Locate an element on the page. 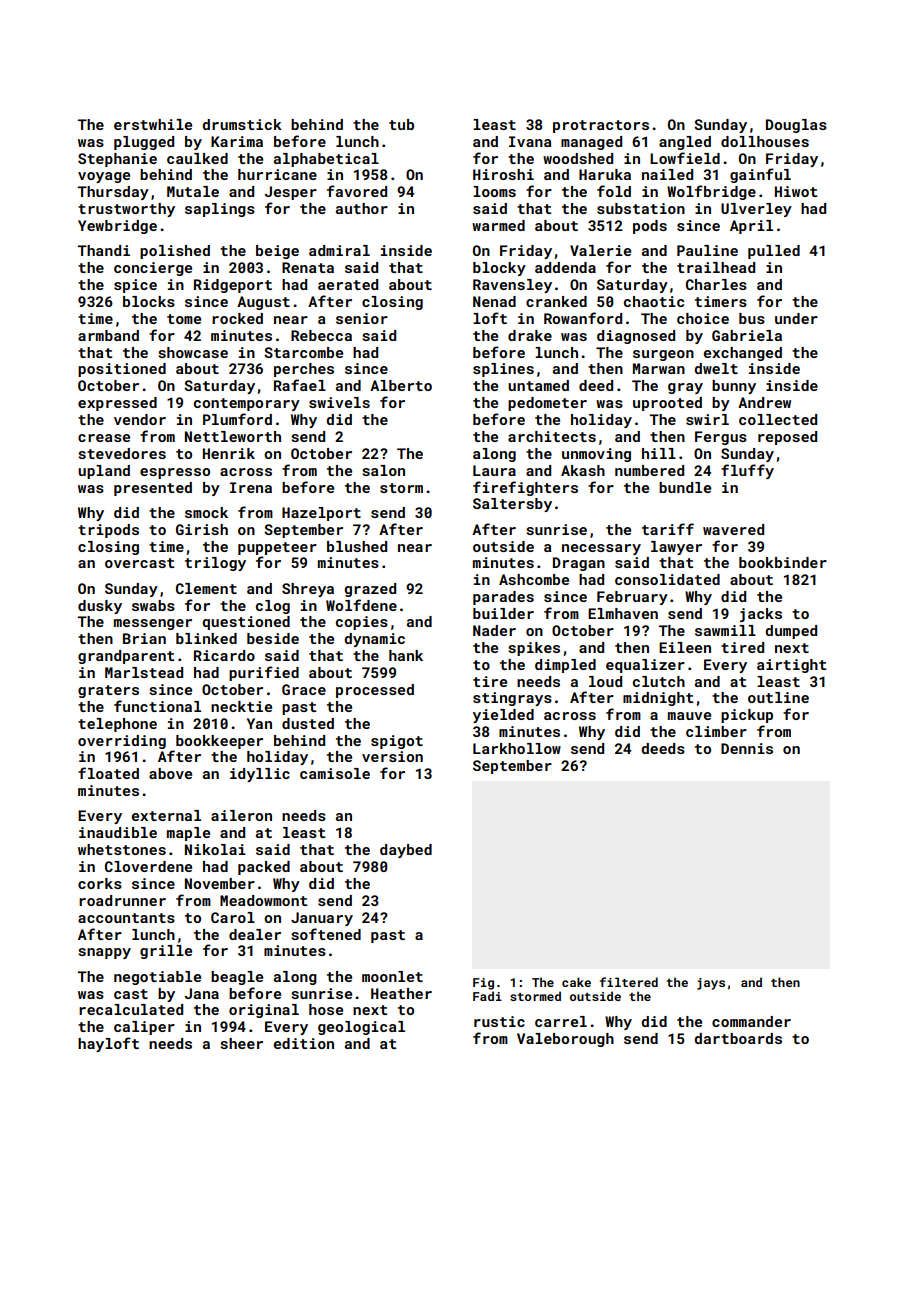  swabs is located at coordinates (153, 605).
